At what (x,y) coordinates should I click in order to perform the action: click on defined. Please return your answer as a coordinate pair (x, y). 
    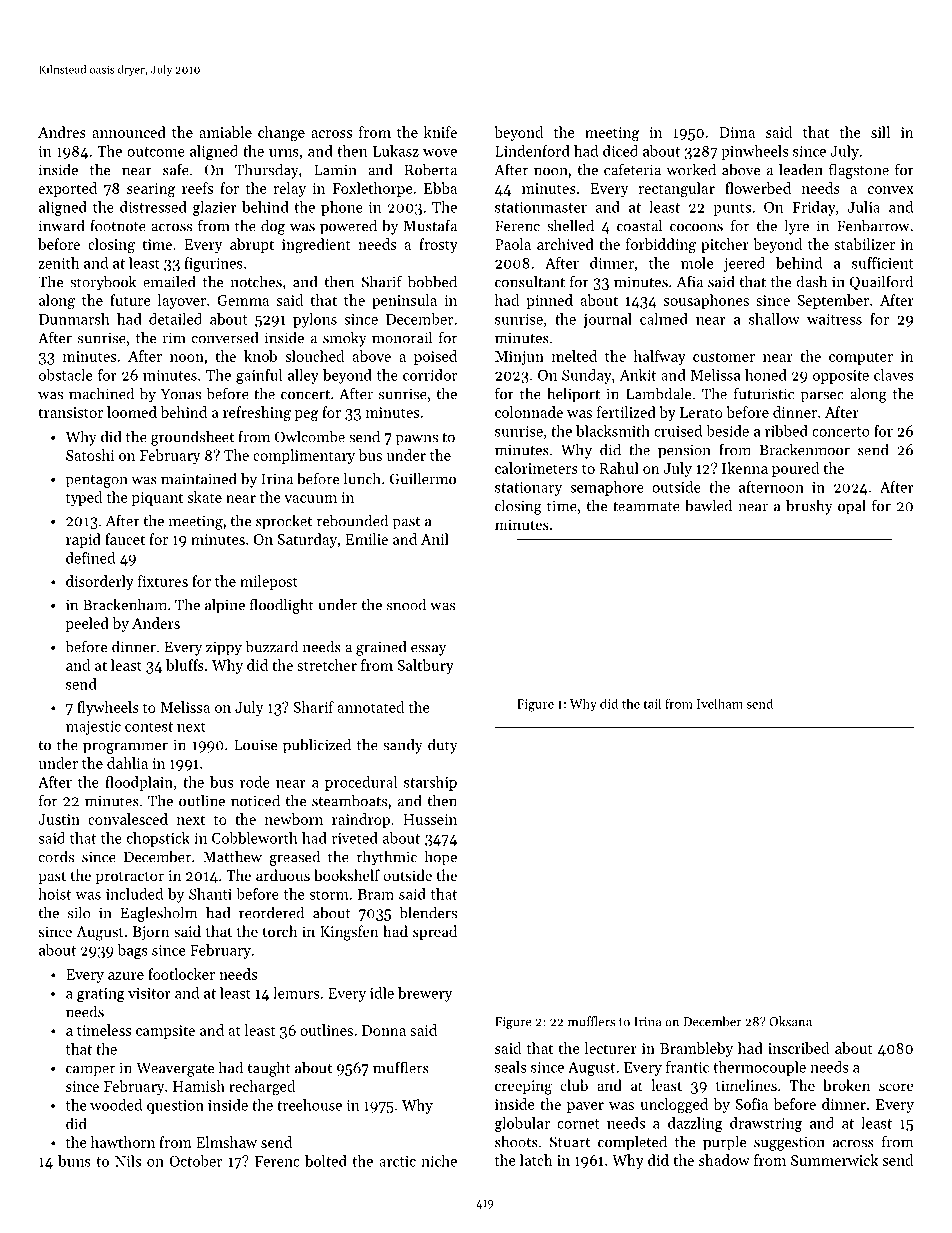
    Looking at the image, I should click on (90, 558).
